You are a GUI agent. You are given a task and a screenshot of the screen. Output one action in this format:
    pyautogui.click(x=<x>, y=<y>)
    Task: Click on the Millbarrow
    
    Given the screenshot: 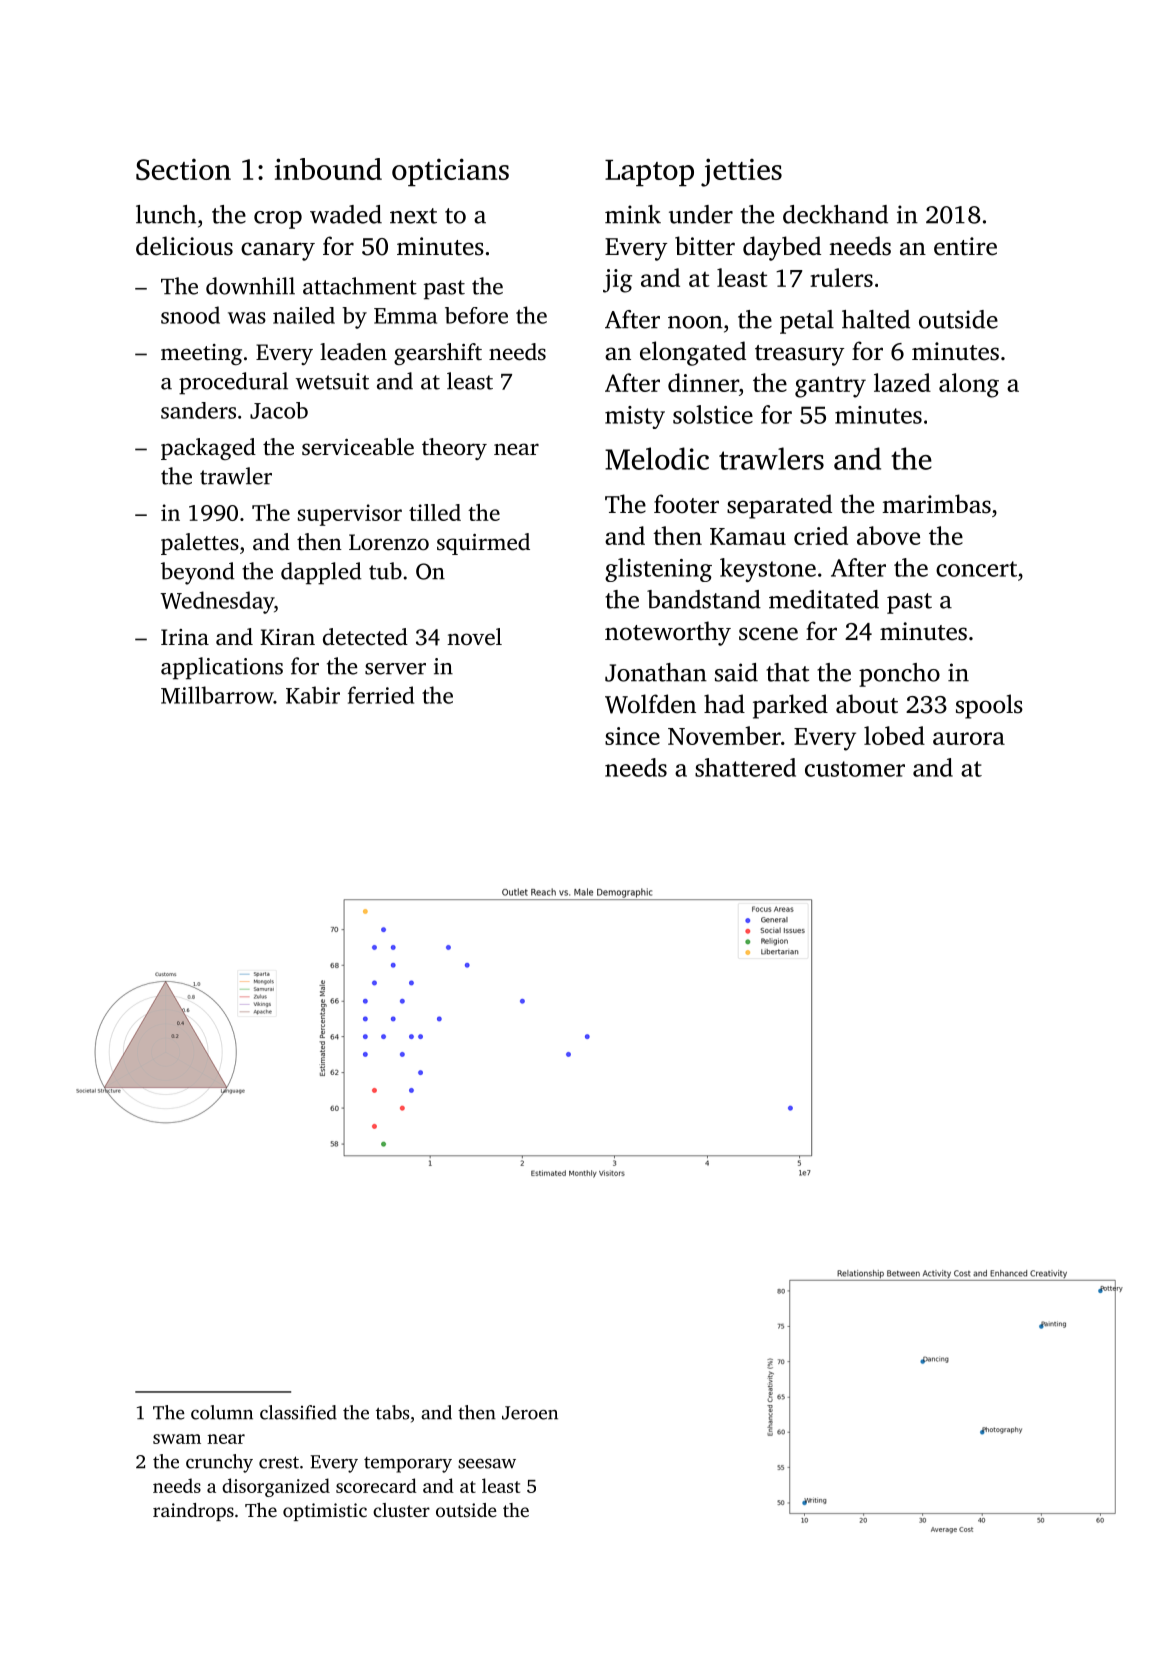 What is the action you would take?
    pyautogui.click(x=217, y=695)
